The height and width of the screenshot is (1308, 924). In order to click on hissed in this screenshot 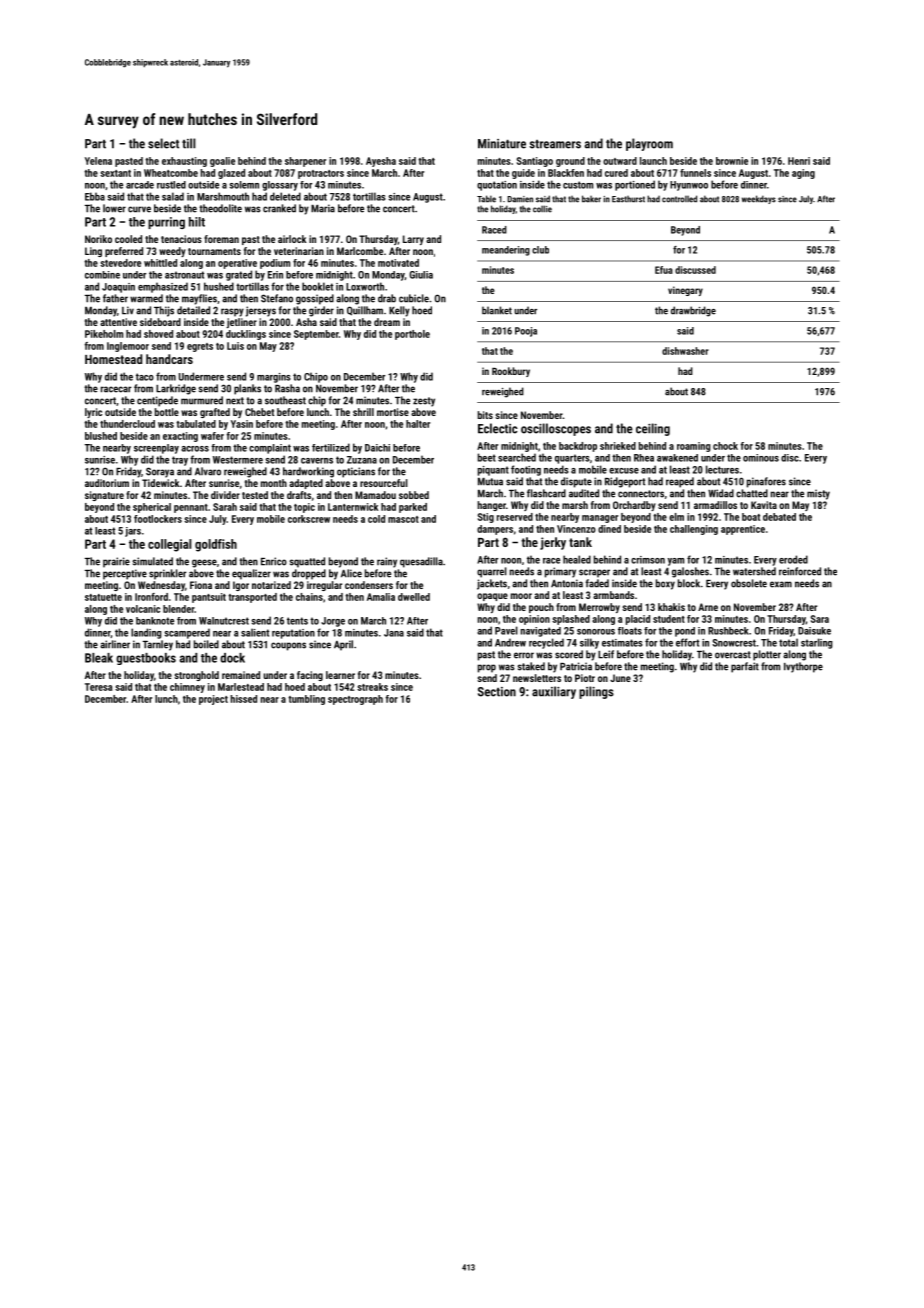, I will do `click(243, 699)`.
